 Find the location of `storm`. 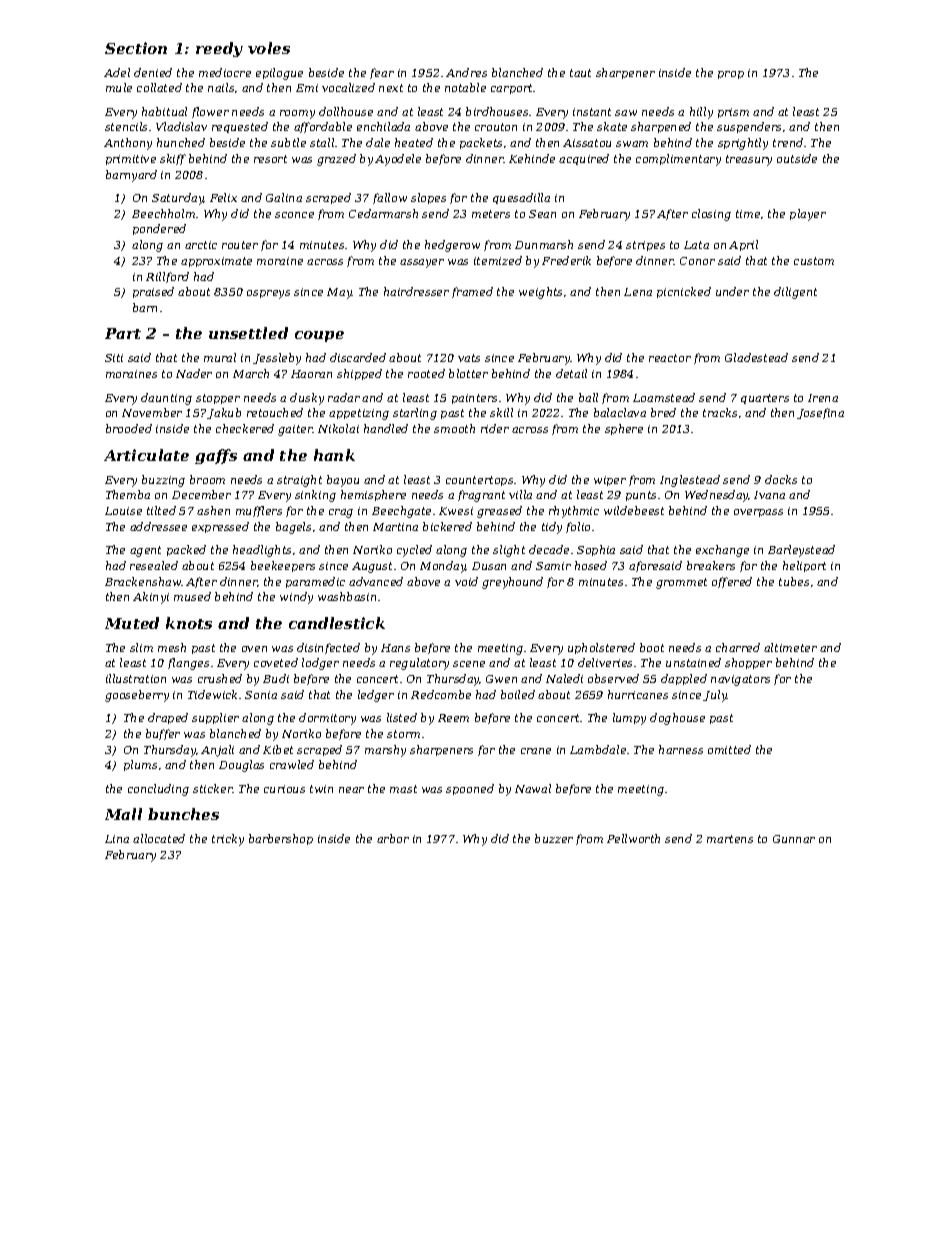

storm is located at coordinates (403, 734).
